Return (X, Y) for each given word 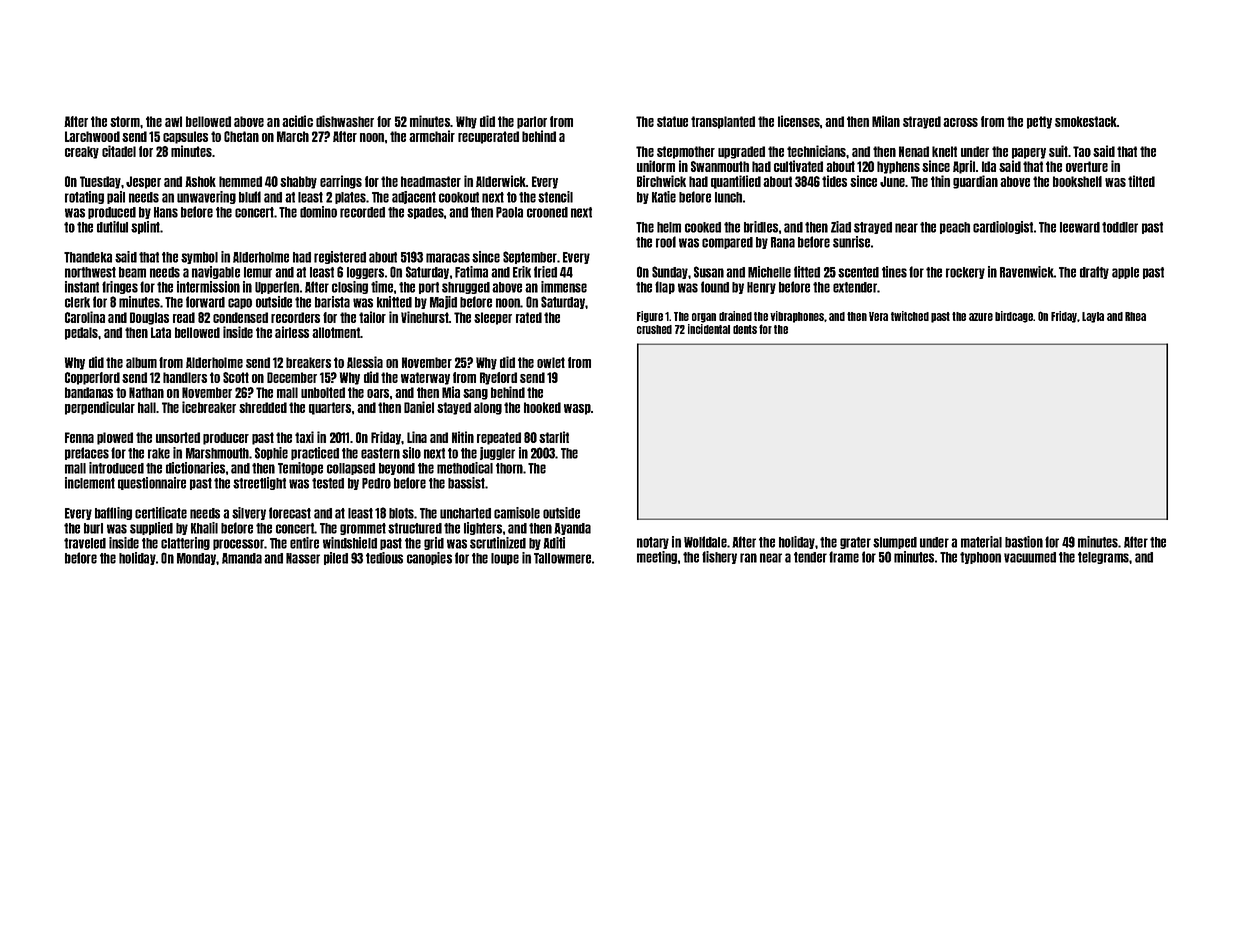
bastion (1024, 542)
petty (1039, 122)
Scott (236, 377)
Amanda (242, 558)
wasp (577, 409)
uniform (656, 166)
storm (125, 121)
